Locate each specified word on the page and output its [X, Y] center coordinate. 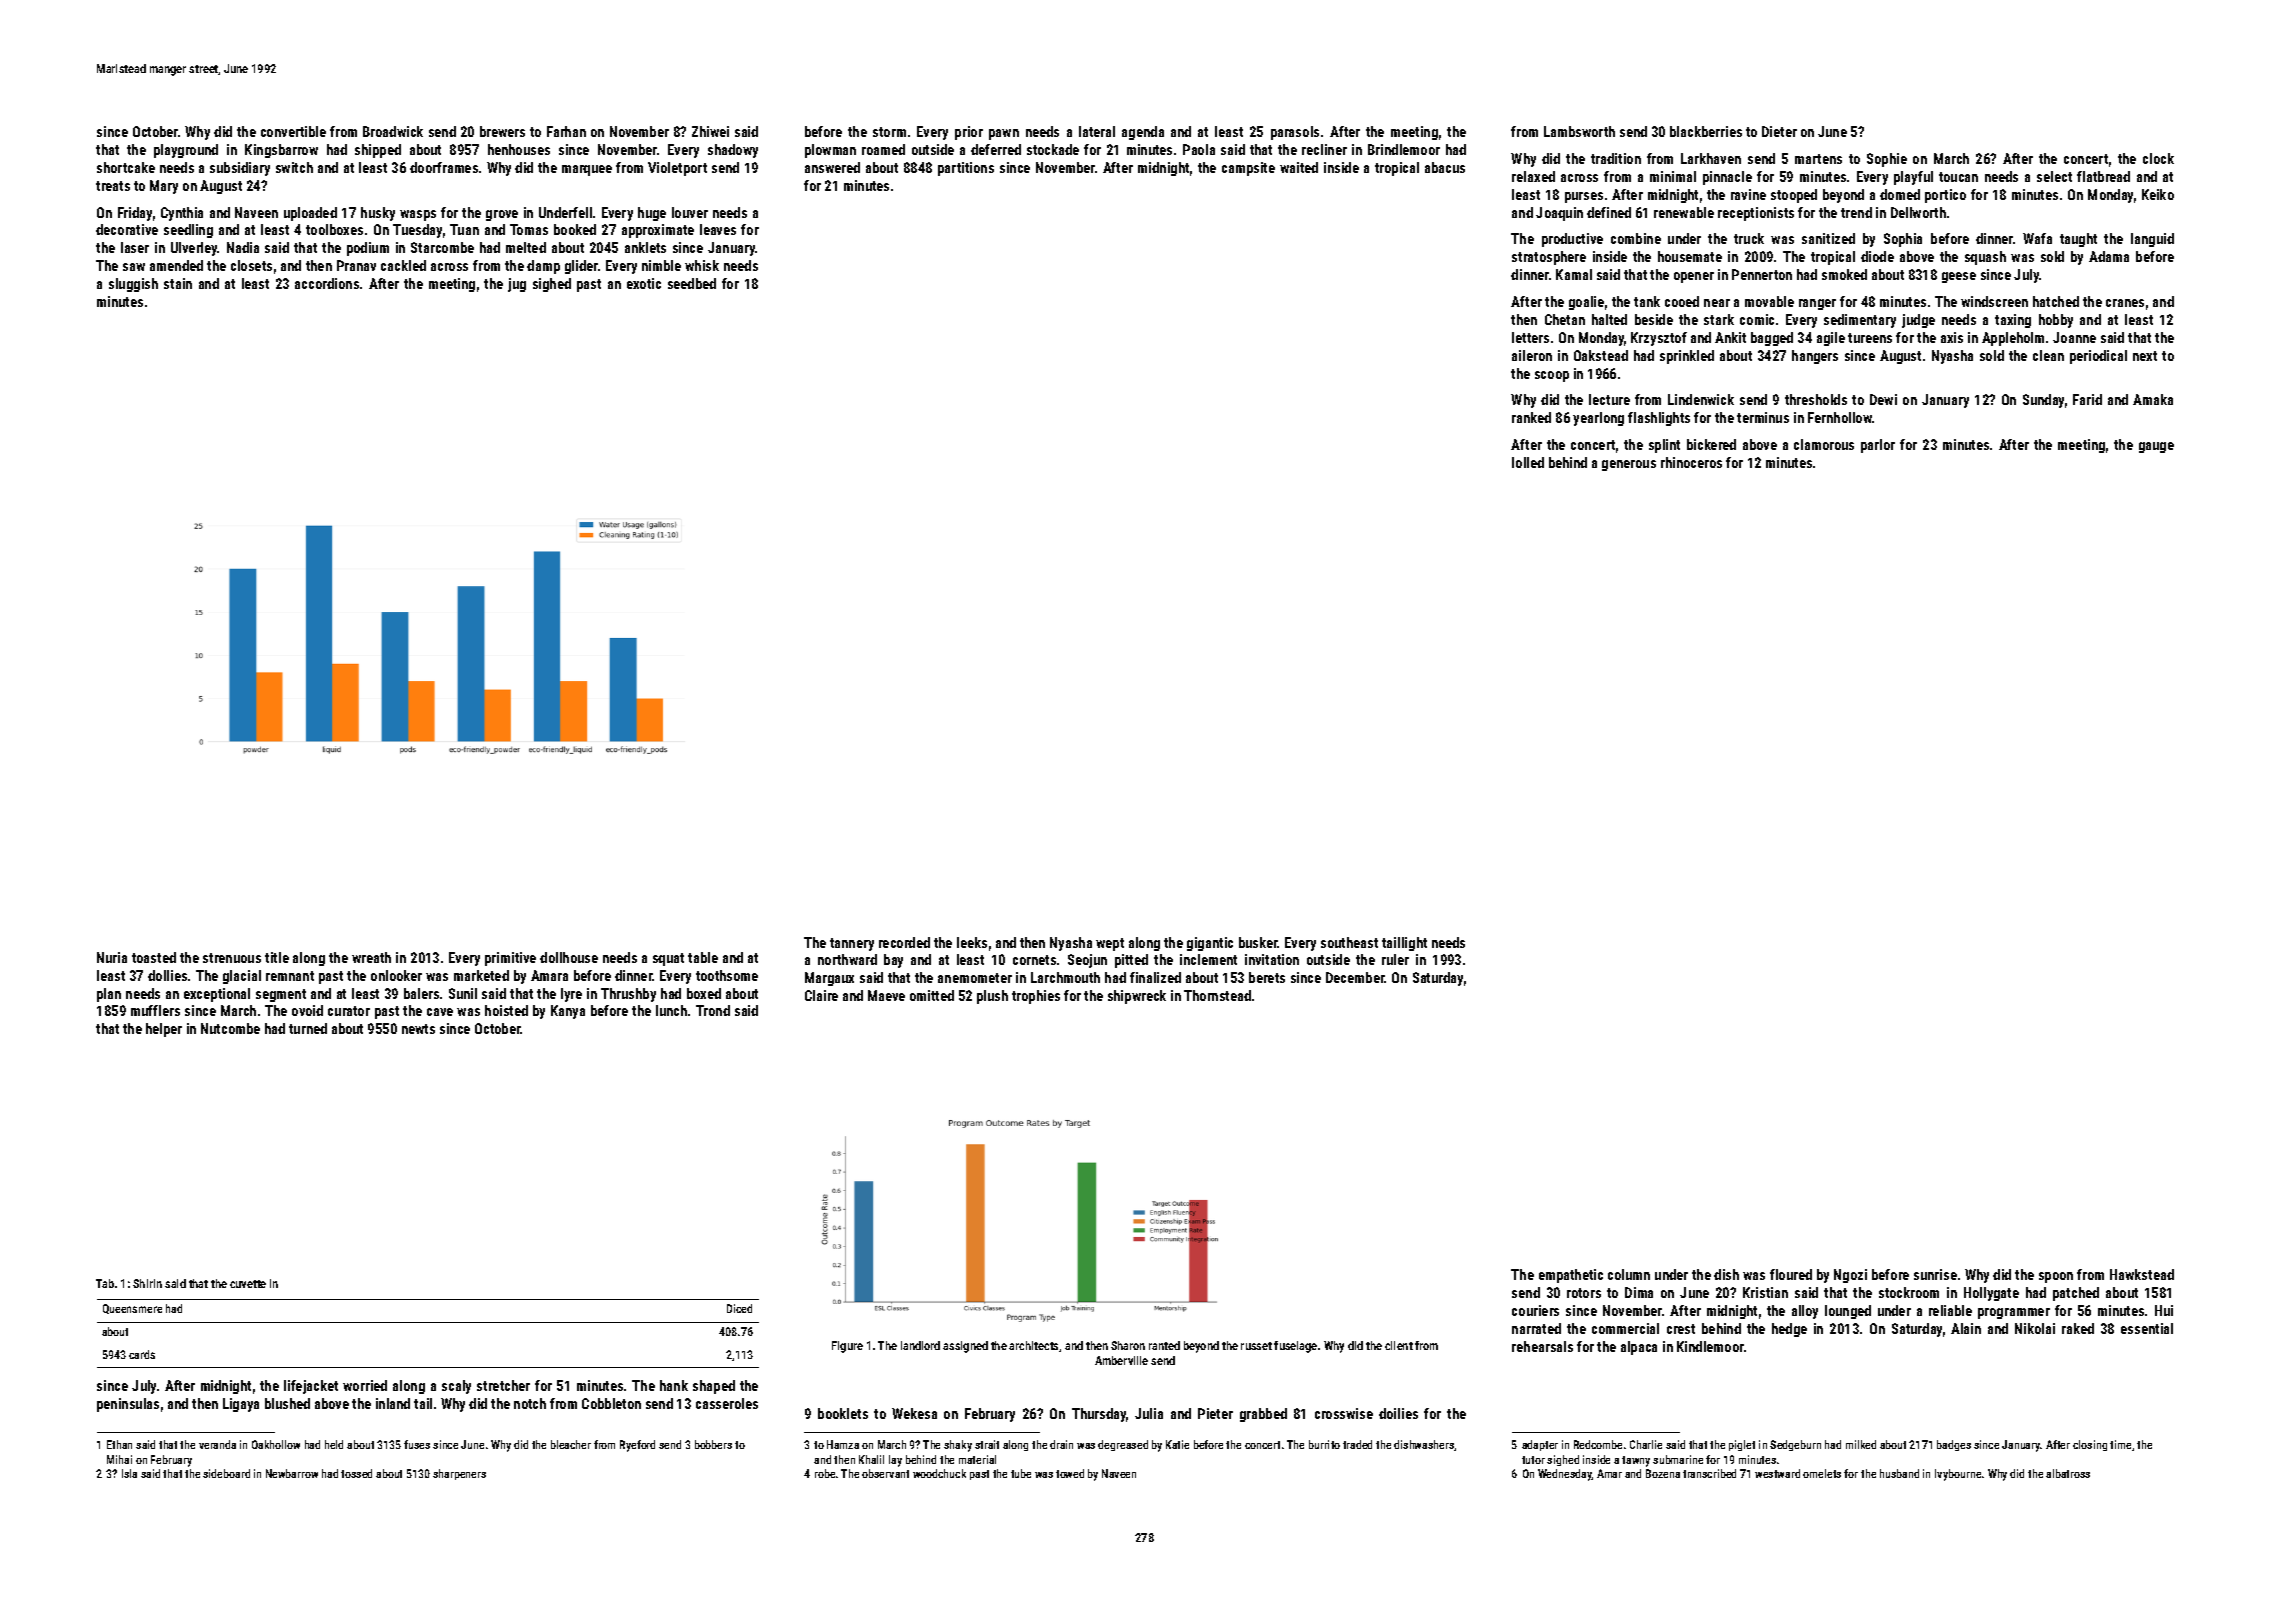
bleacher [571, 1444]
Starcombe [442, 247]
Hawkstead [2142, 1274]
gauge [2156, 447]
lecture [1609, 399]
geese [1959, 277]
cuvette [248, 1284]
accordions [327, 283]
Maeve [886, 995]
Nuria [112, 957]
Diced [739, 1308]
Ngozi [1850, 1276]
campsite [1248, 169]
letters [1530, 337]
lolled [1528, 462]
